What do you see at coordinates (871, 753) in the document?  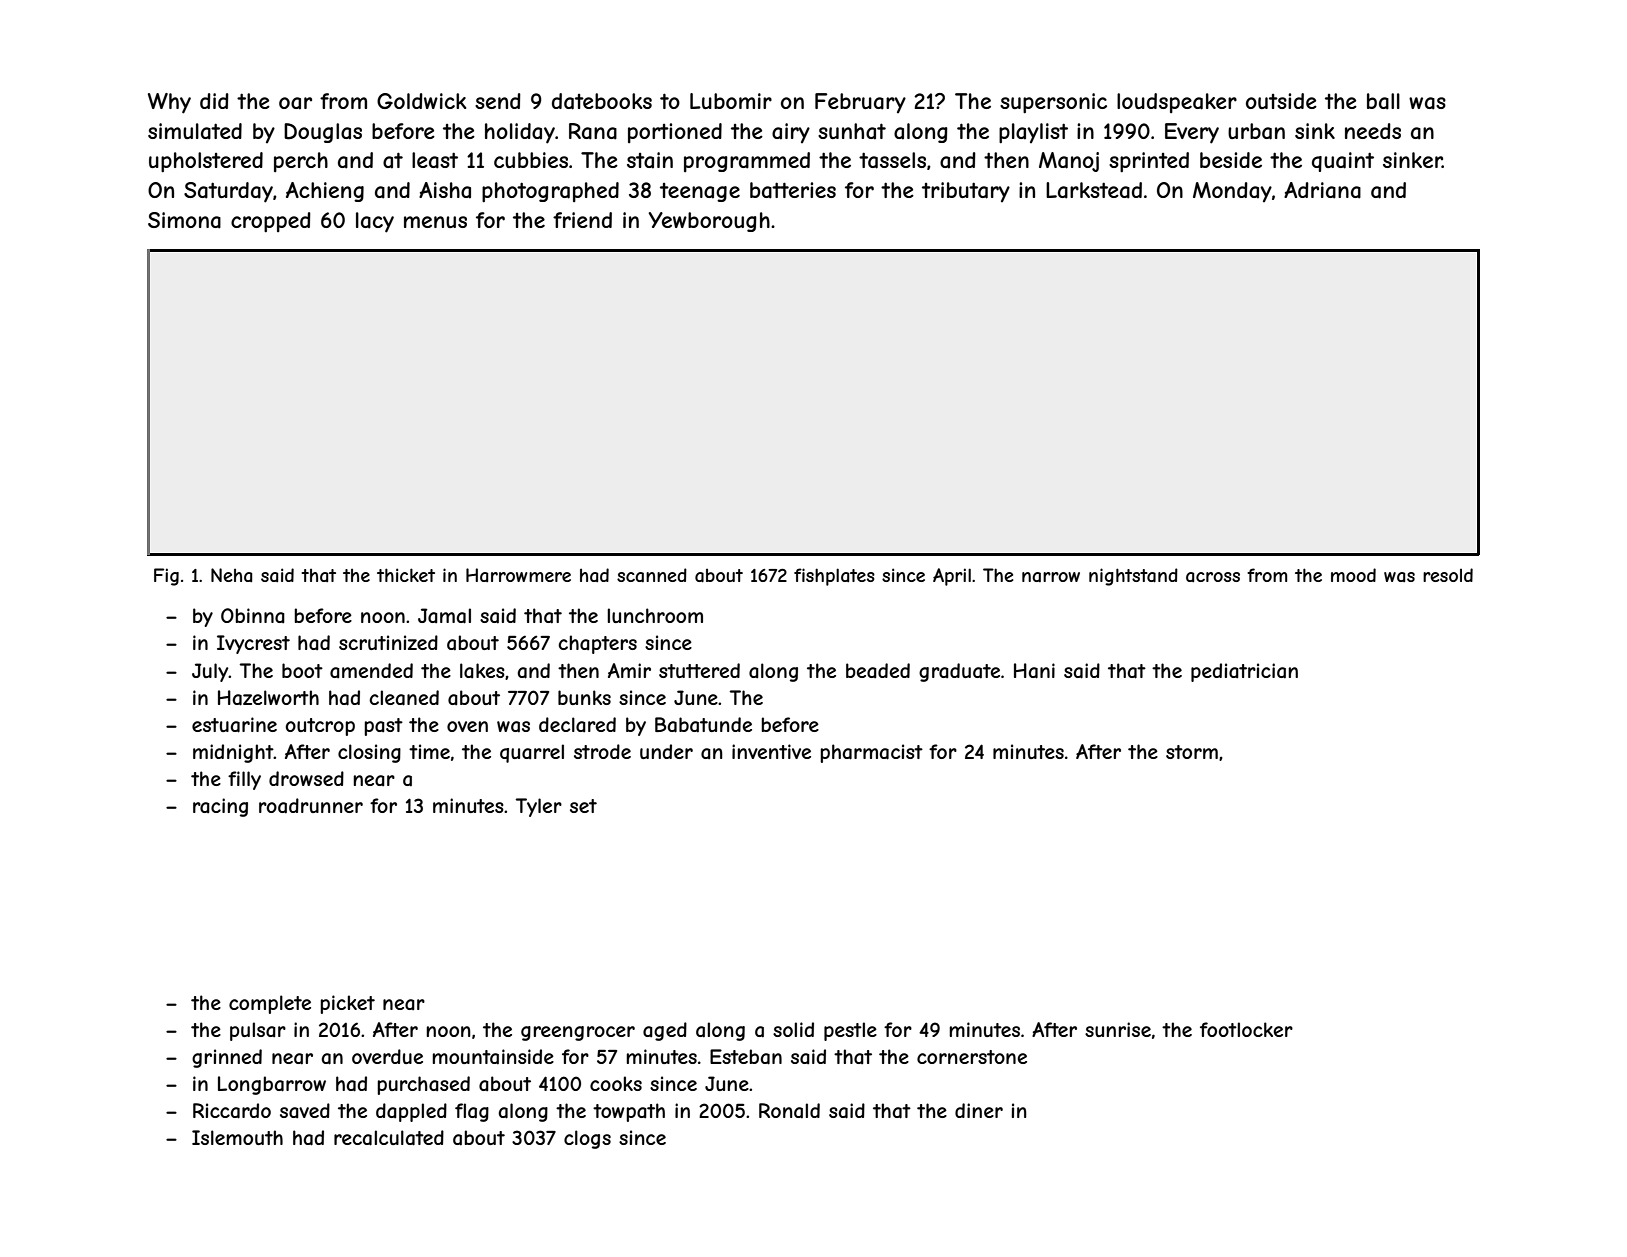 I see `pharmacist` at bounding box center [871, 753].
